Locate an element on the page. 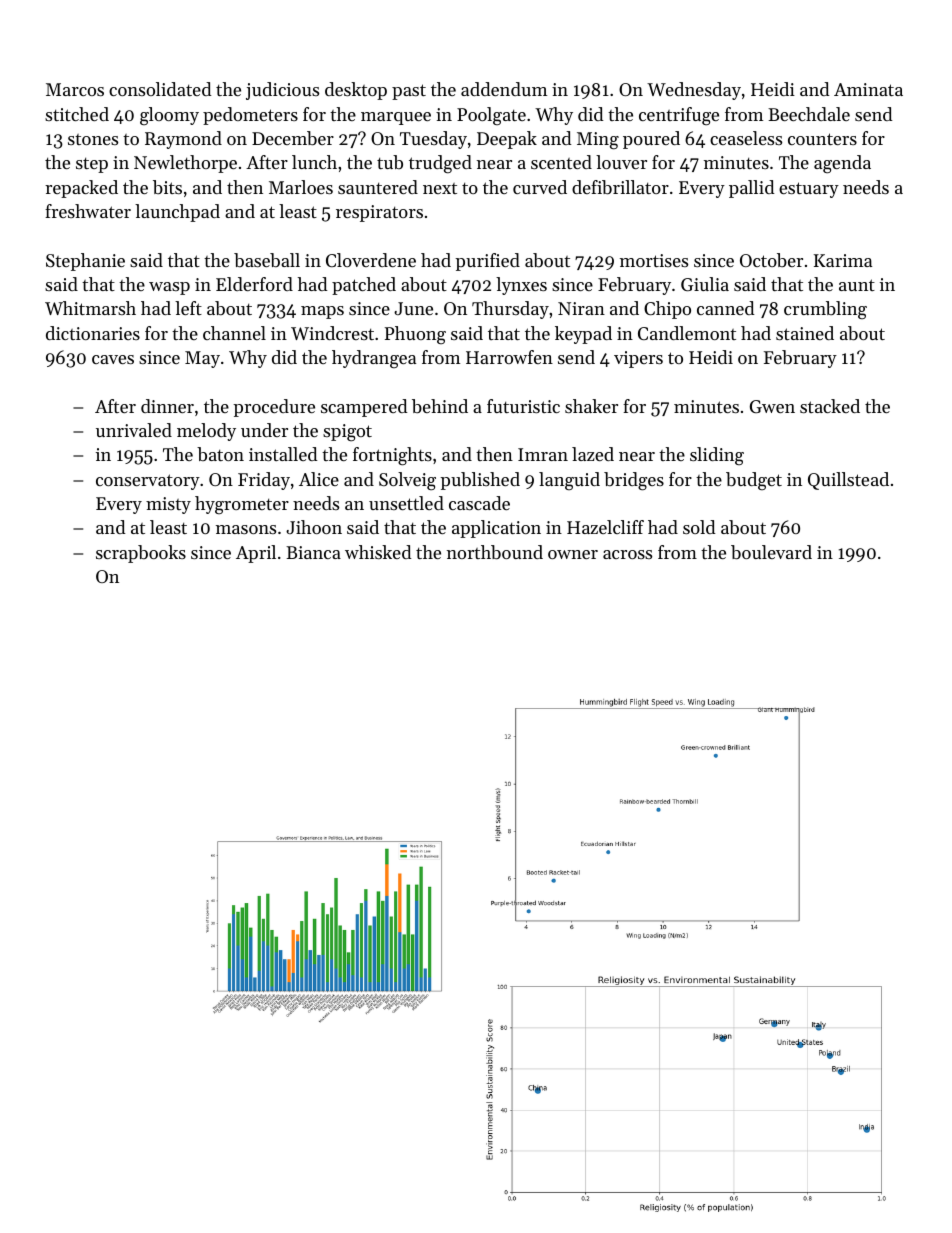 The width and height of the image is (952, 1233). Harrowfen is located at coordinates (509, 357).
